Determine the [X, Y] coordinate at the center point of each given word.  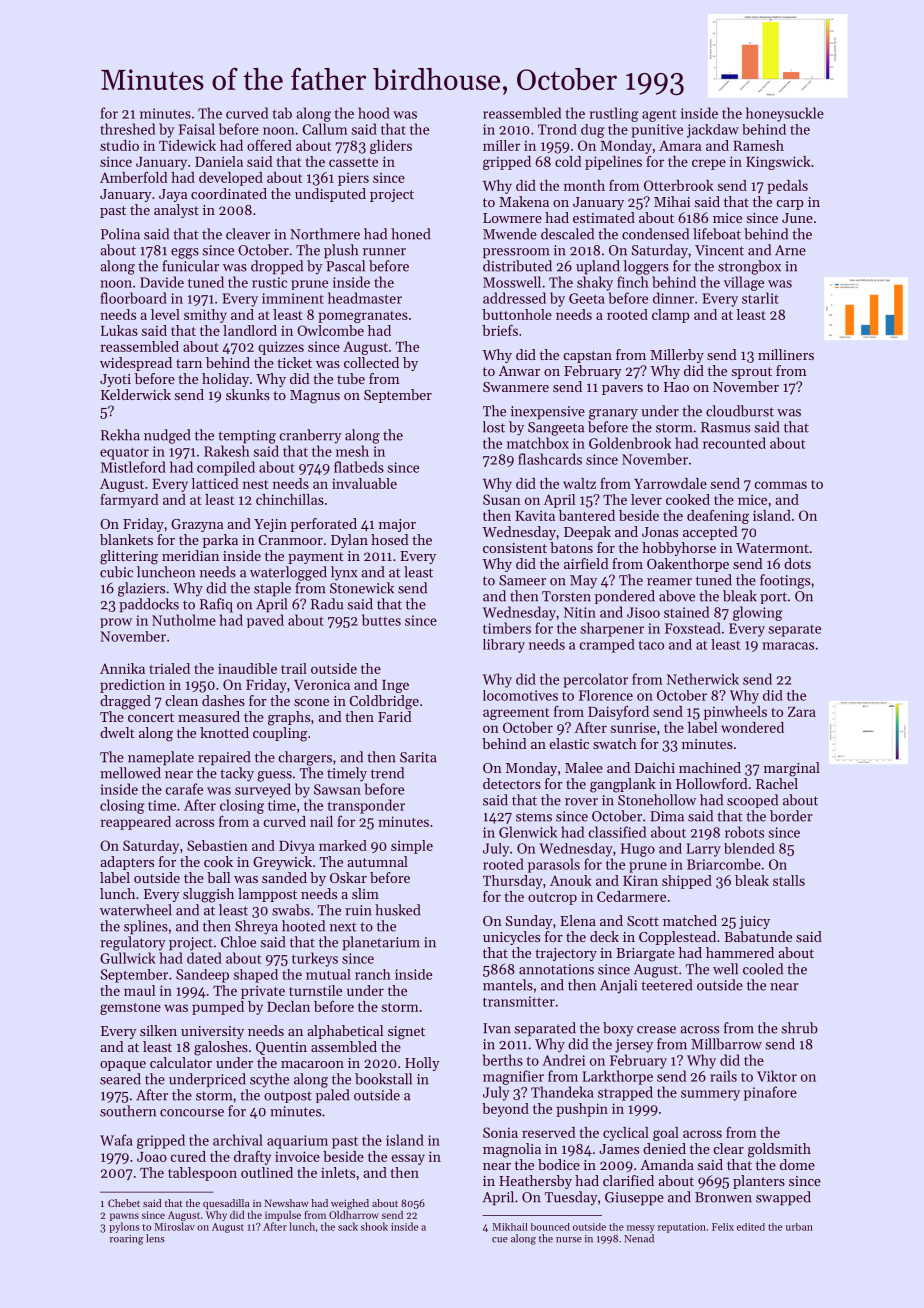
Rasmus [725, 427]
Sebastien [217, 845]
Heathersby [535, 1182]
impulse [283, 1216]
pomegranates [363, 317]
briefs [500, 330]
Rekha [120, 435]
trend [387, 773]
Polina [120, 234]
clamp [671, 316]
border [791, 816]
